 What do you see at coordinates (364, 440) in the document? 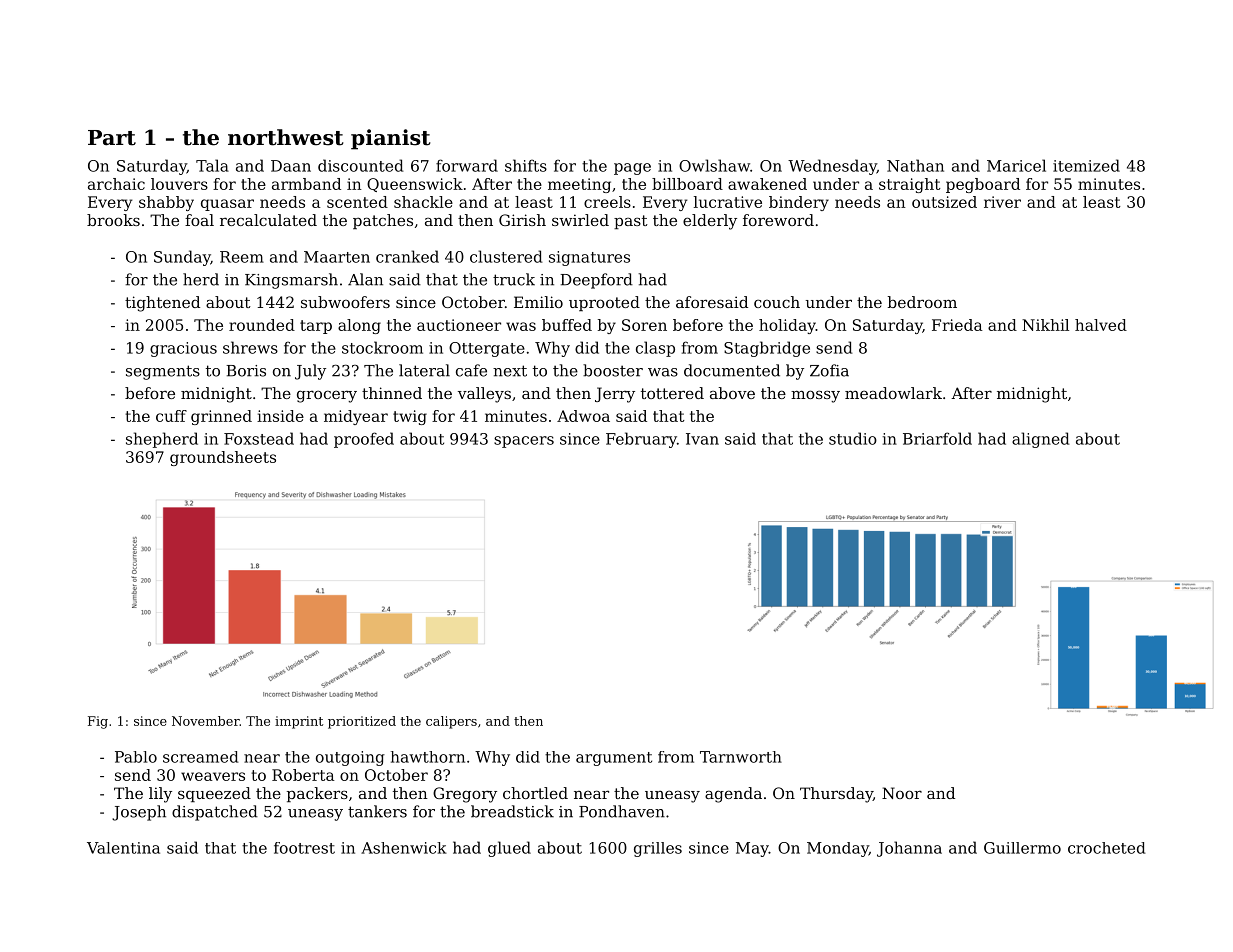
I see `proofed` at bounding box center [364, 440].
